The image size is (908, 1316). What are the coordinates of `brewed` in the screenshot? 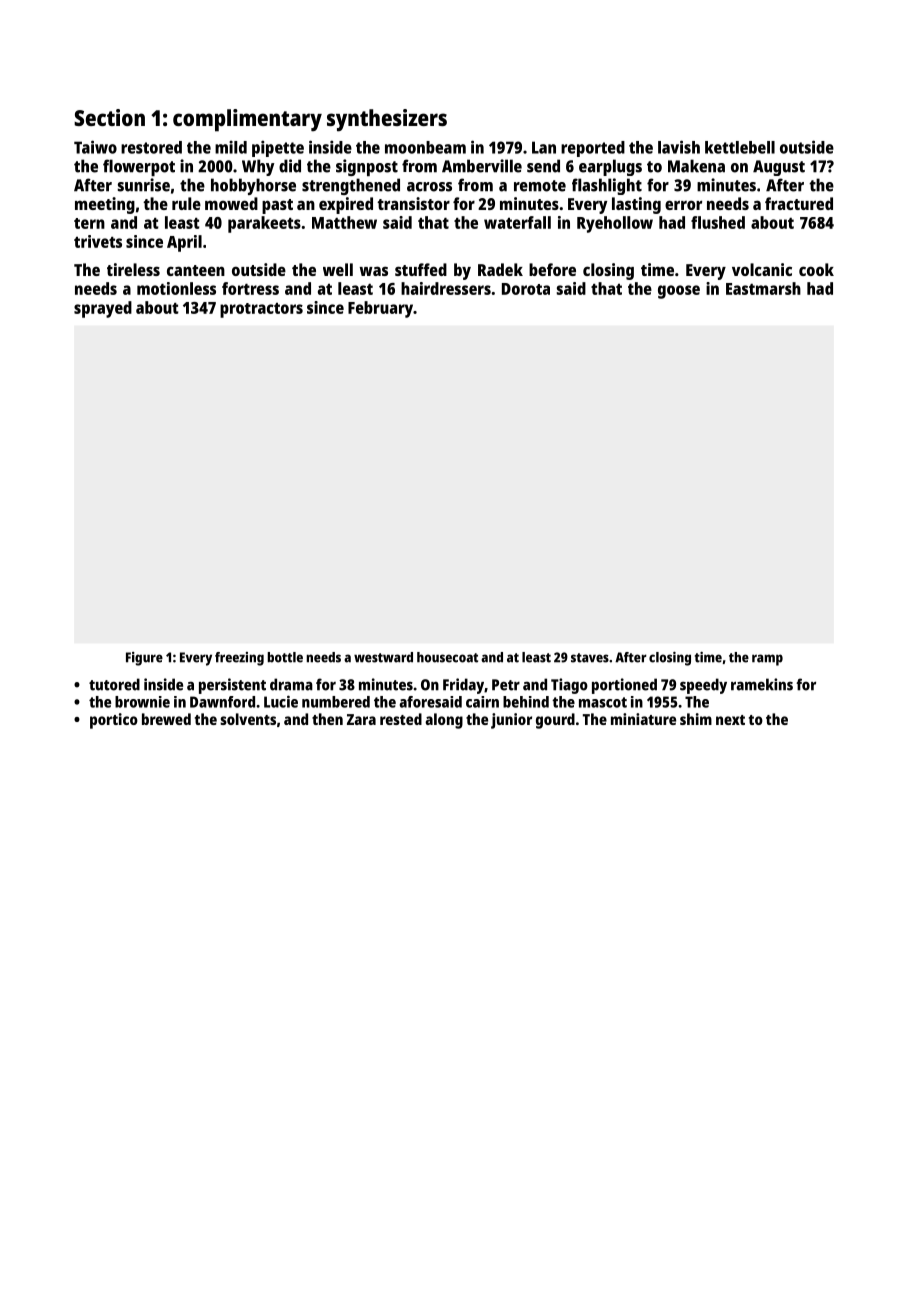 It's located at (166, 719).
